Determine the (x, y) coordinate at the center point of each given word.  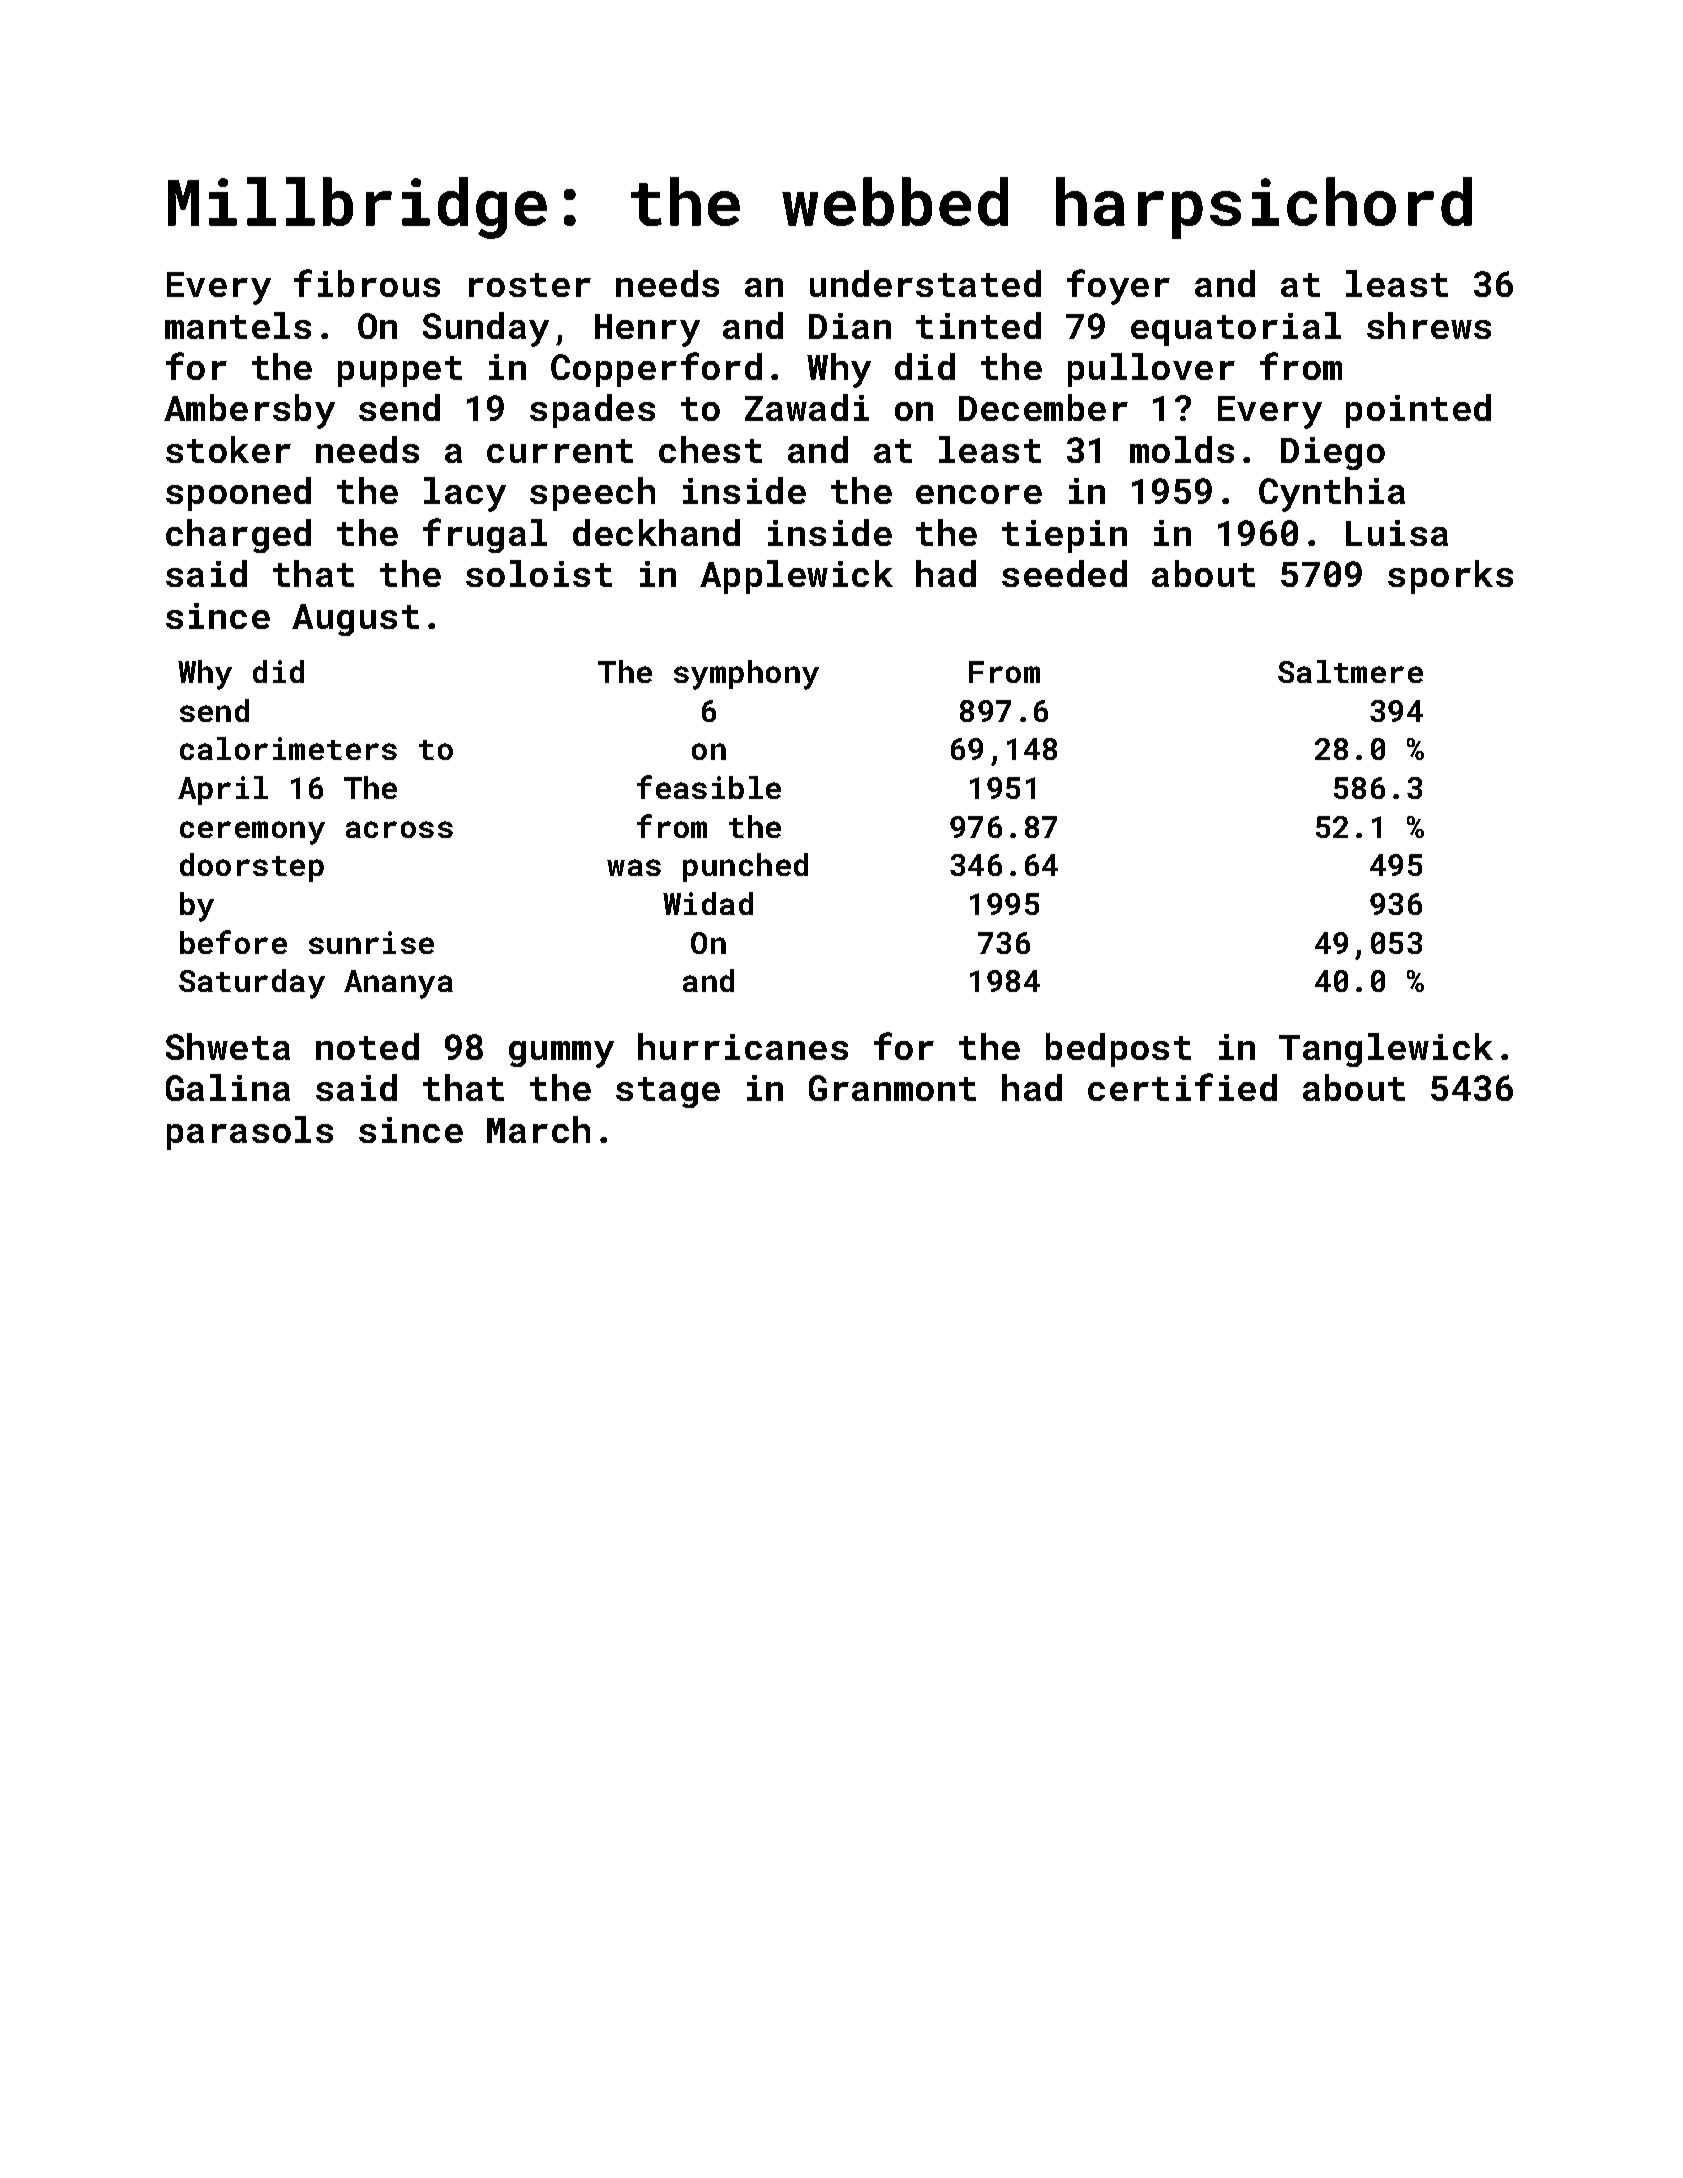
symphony (746, 675)
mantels (238, 325)
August (355, 620)
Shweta (228, 1046)
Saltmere (1350, 671)
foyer (1118, 287)
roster (530, 285)
